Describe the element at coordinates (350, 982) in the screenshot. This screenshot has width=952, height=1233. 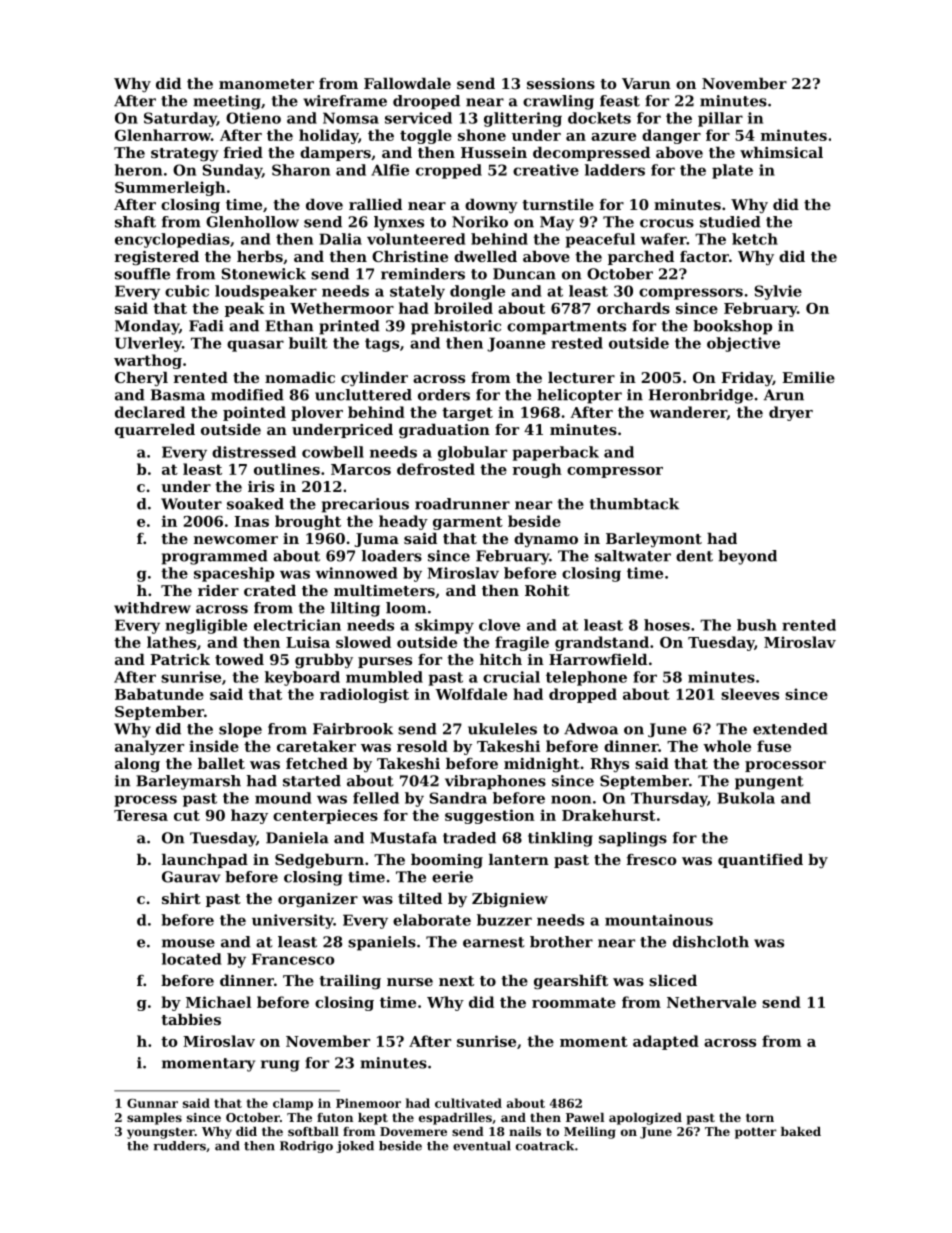
I see `trailing` at that location.
